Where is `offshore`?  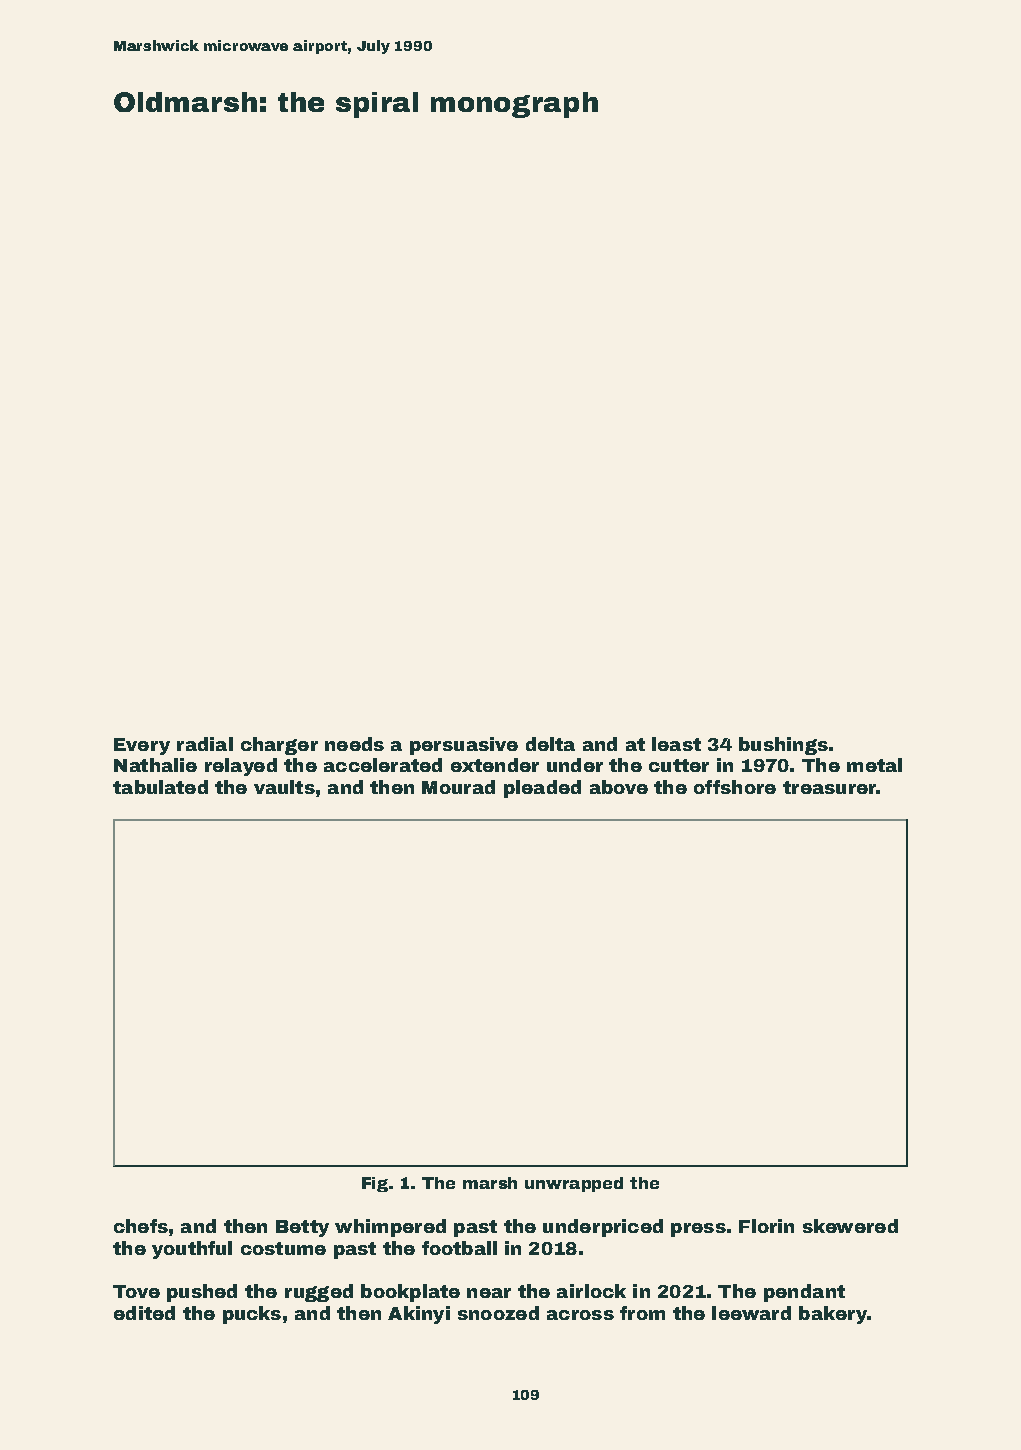 offshore is located at coordinates (735, 787).
